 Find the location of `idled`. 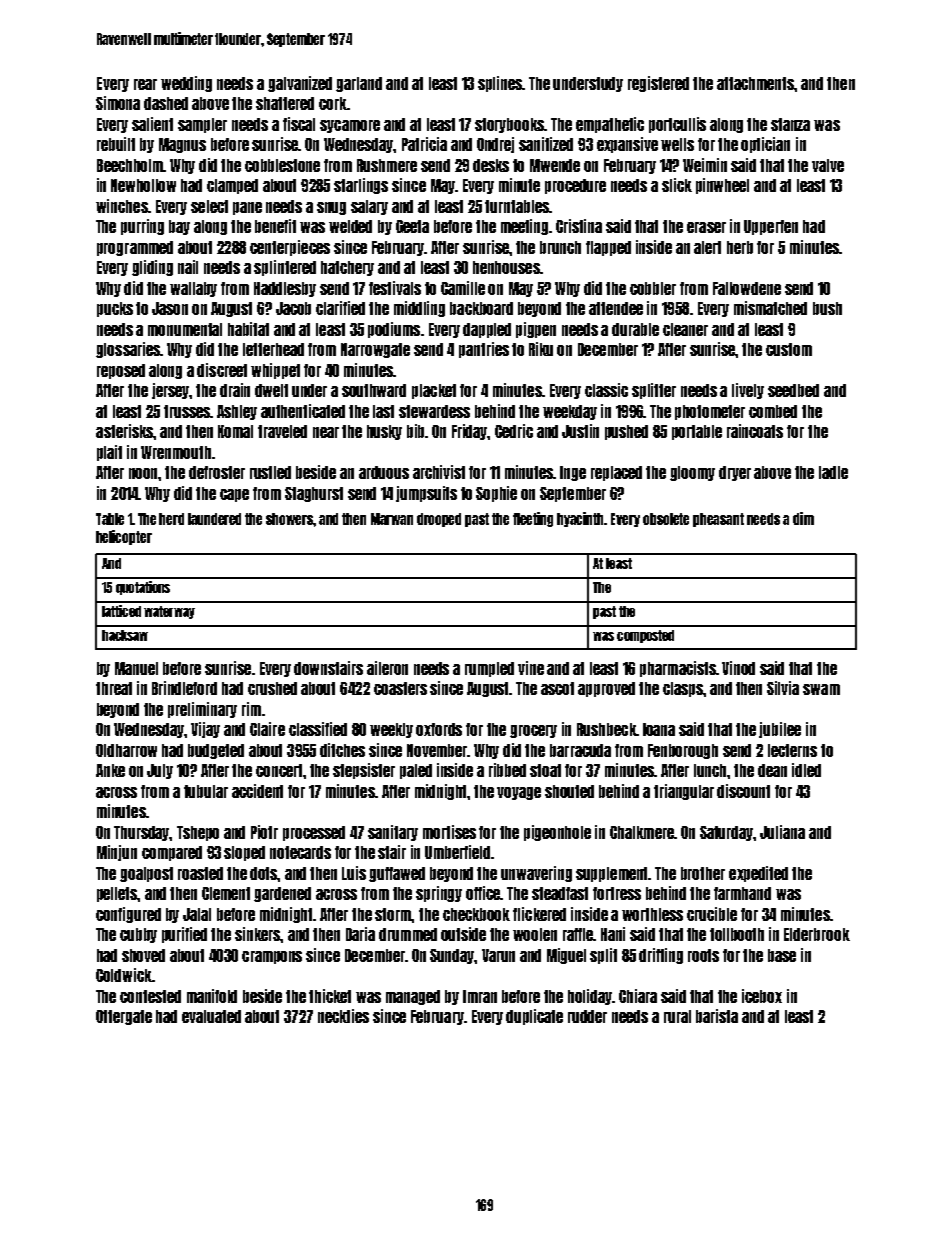

idled is located at coordinates (806, 770).
